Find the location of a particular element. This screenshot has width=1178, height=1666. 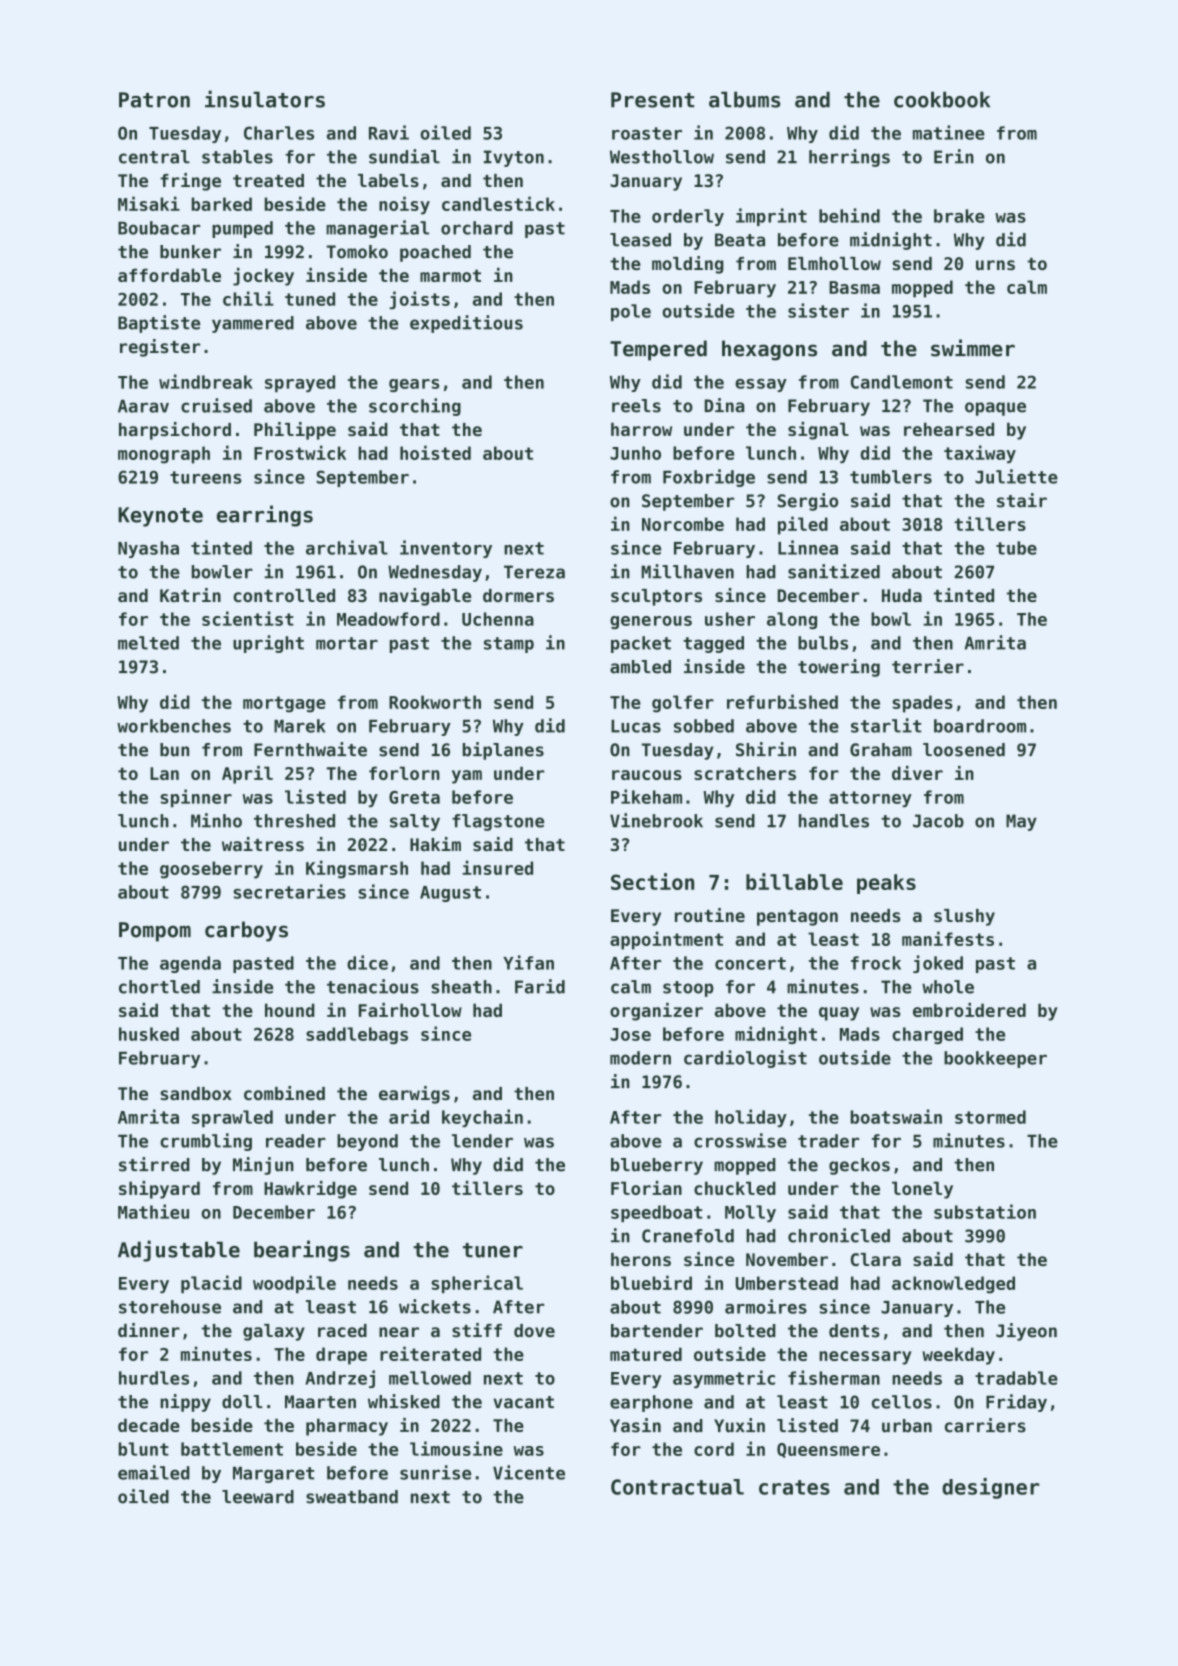

melted is located at coordinates (148, 643).
